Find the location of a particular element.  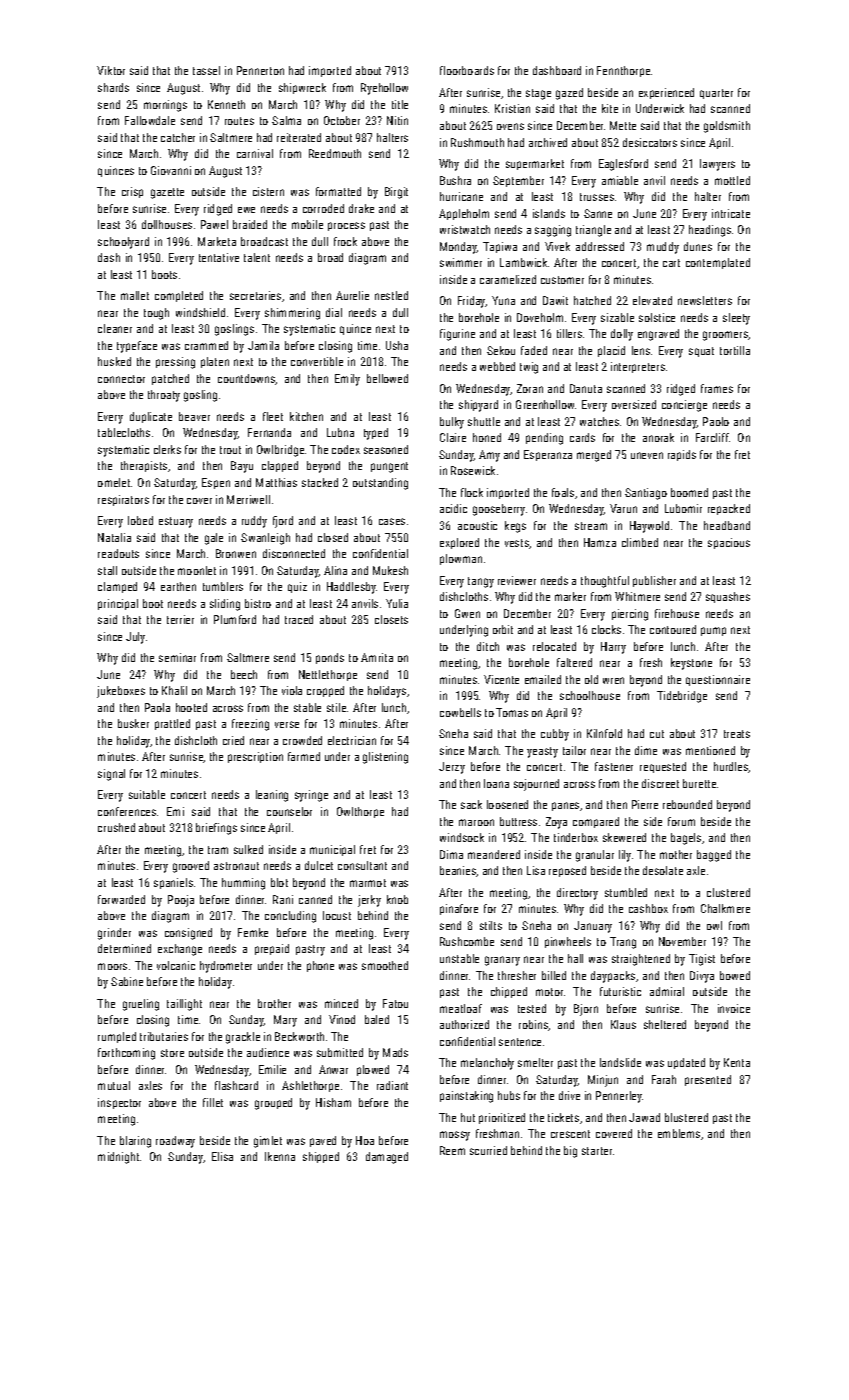

catcher is located at coordinates (178, 137).
